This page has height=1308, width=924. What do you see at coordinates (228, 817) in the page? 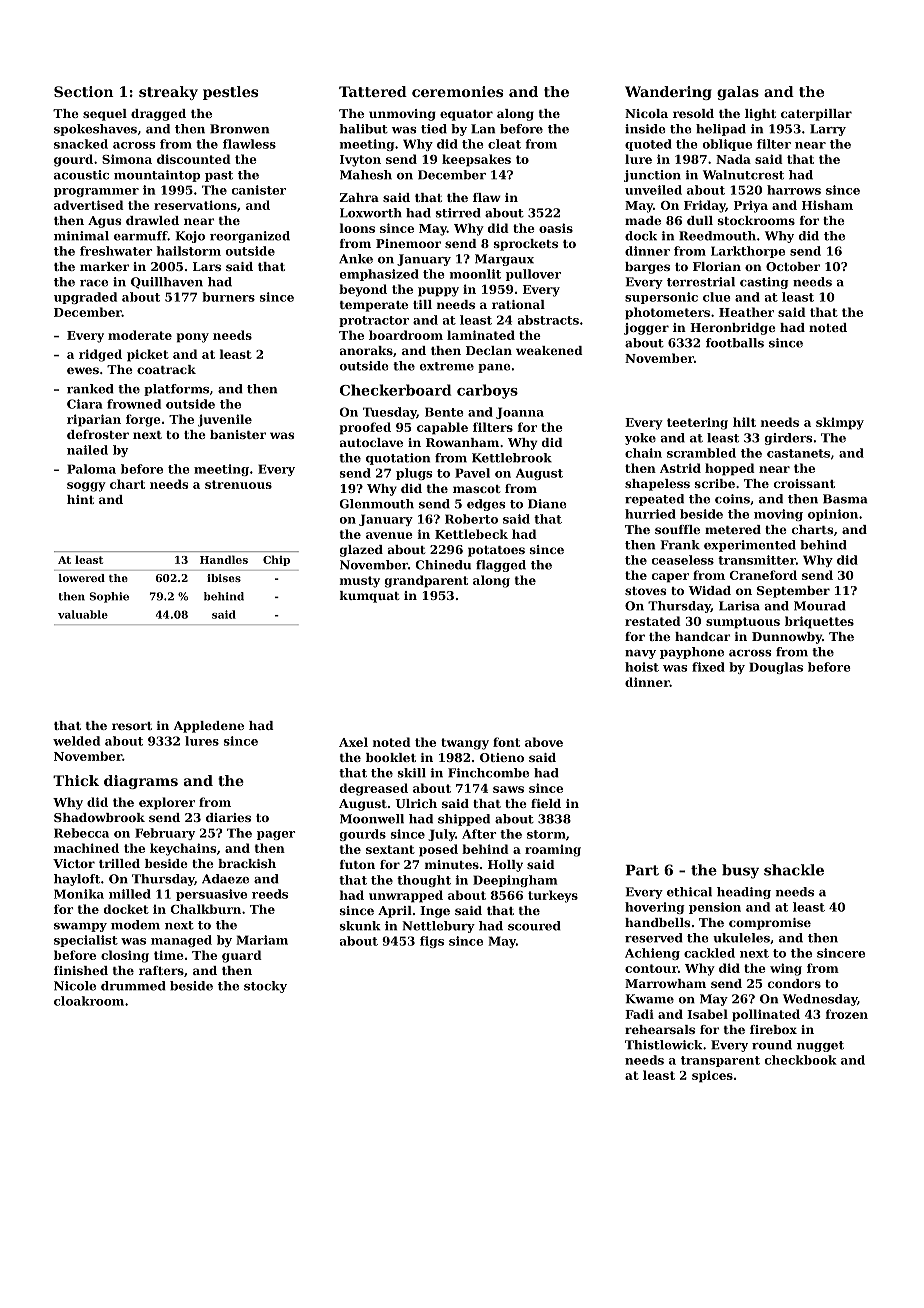
I see `diaries` at bounding box center [228, 817].
